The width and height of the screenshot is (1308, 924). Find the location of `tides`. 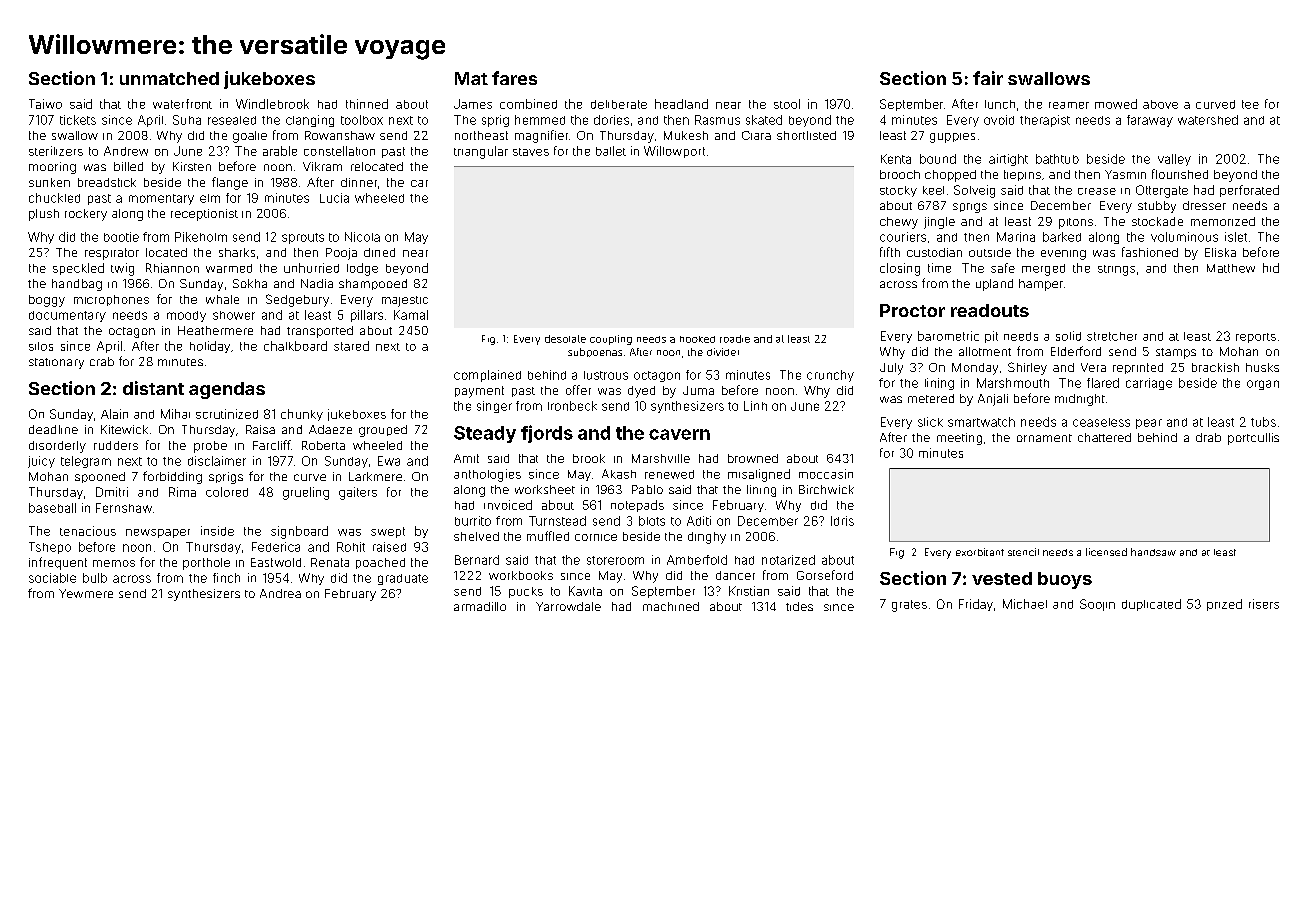

tides is located at coordinates (799, 606).
